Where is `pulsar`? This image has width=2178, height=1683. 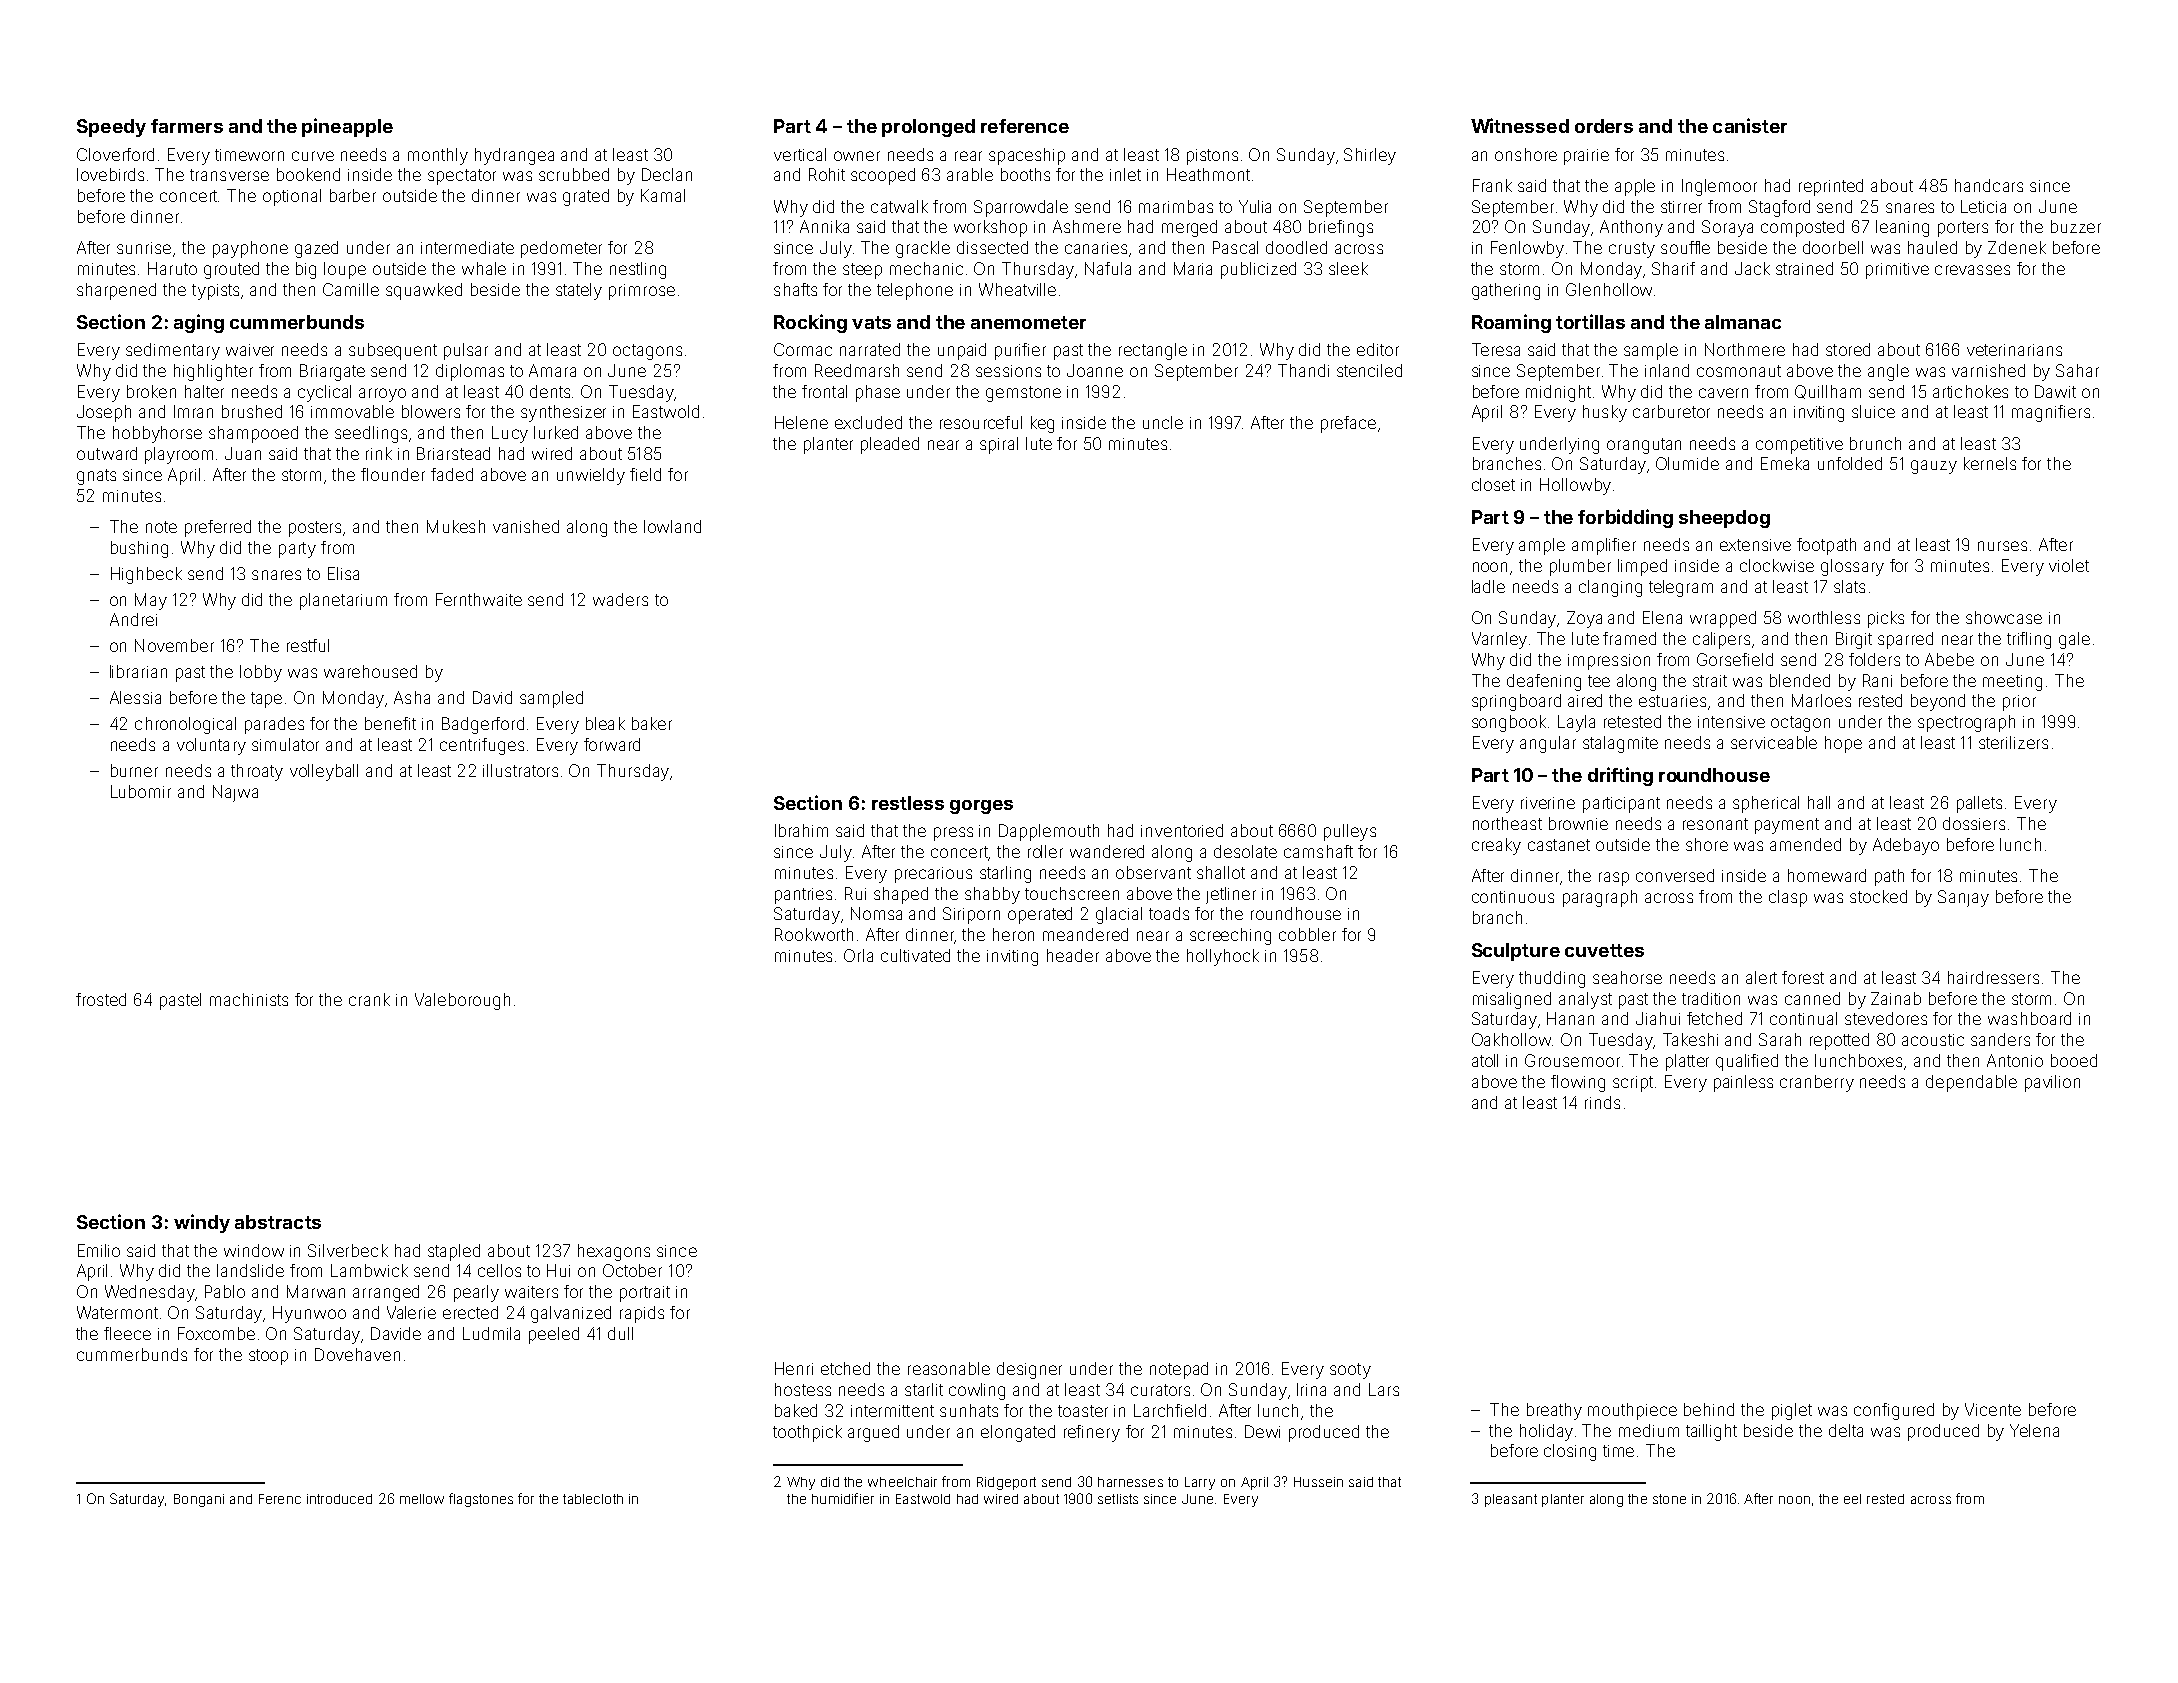 pulsar is located at coordinates (466, 351).
